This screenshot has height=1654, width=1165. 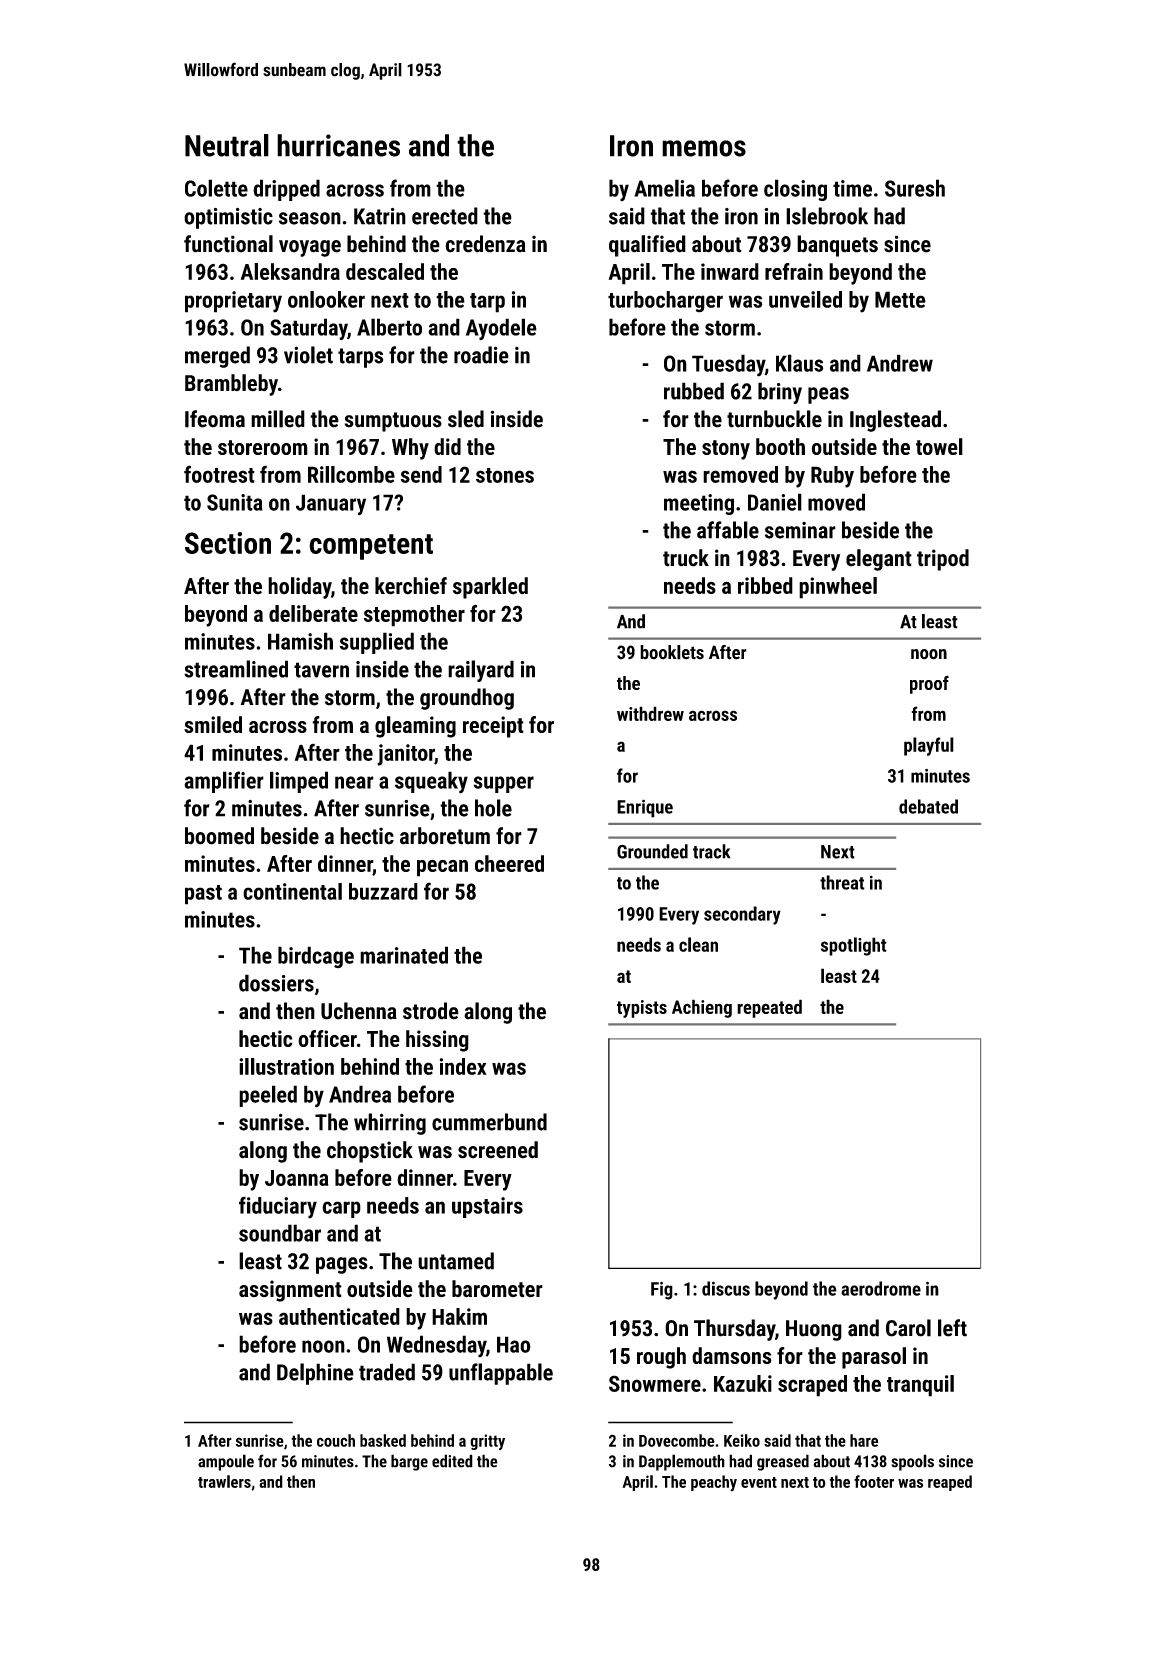 I want to click on receipt, so click(x=493, y=727).
